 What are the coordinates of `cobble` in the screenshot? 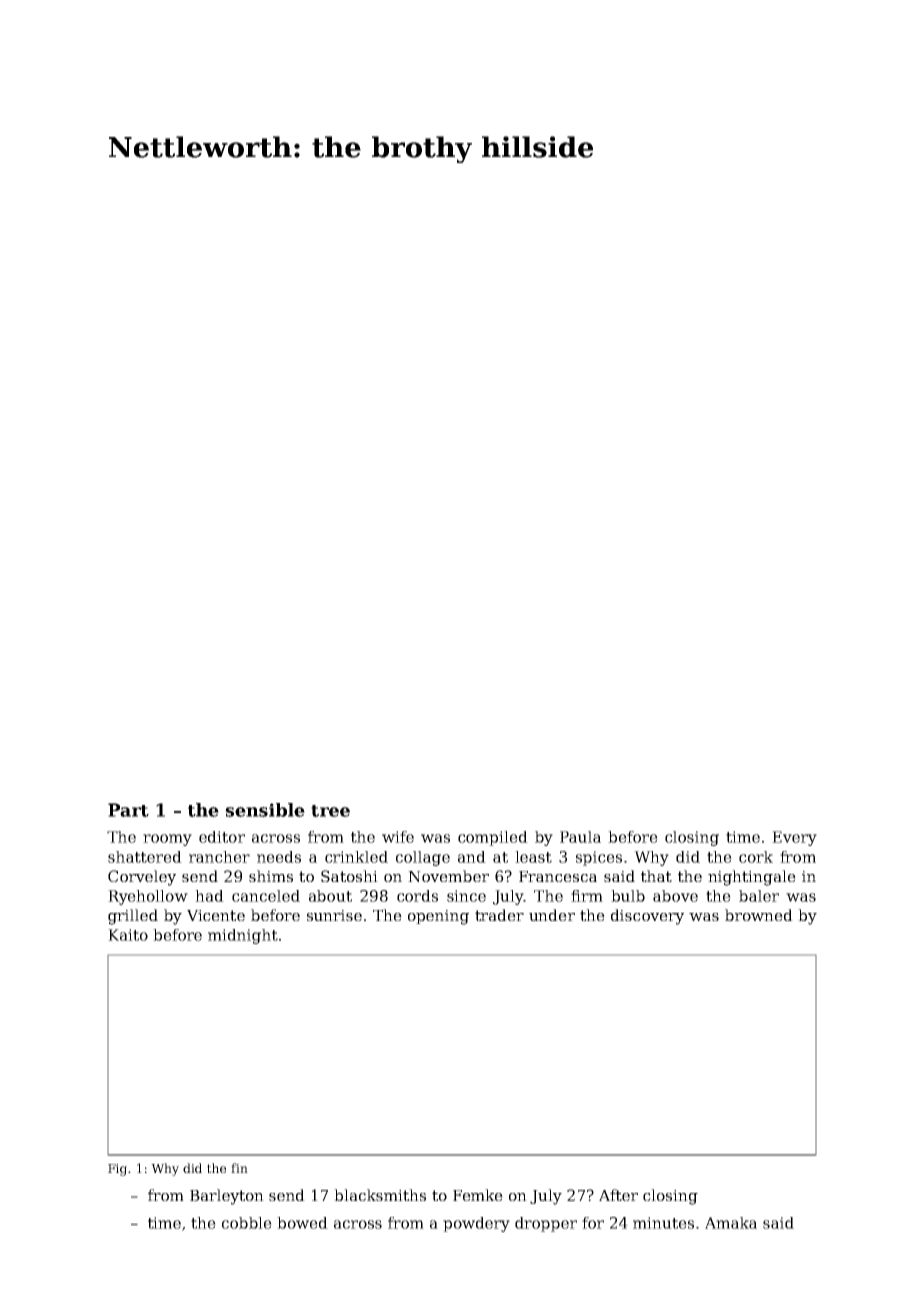 It's located at (247, 1223).
